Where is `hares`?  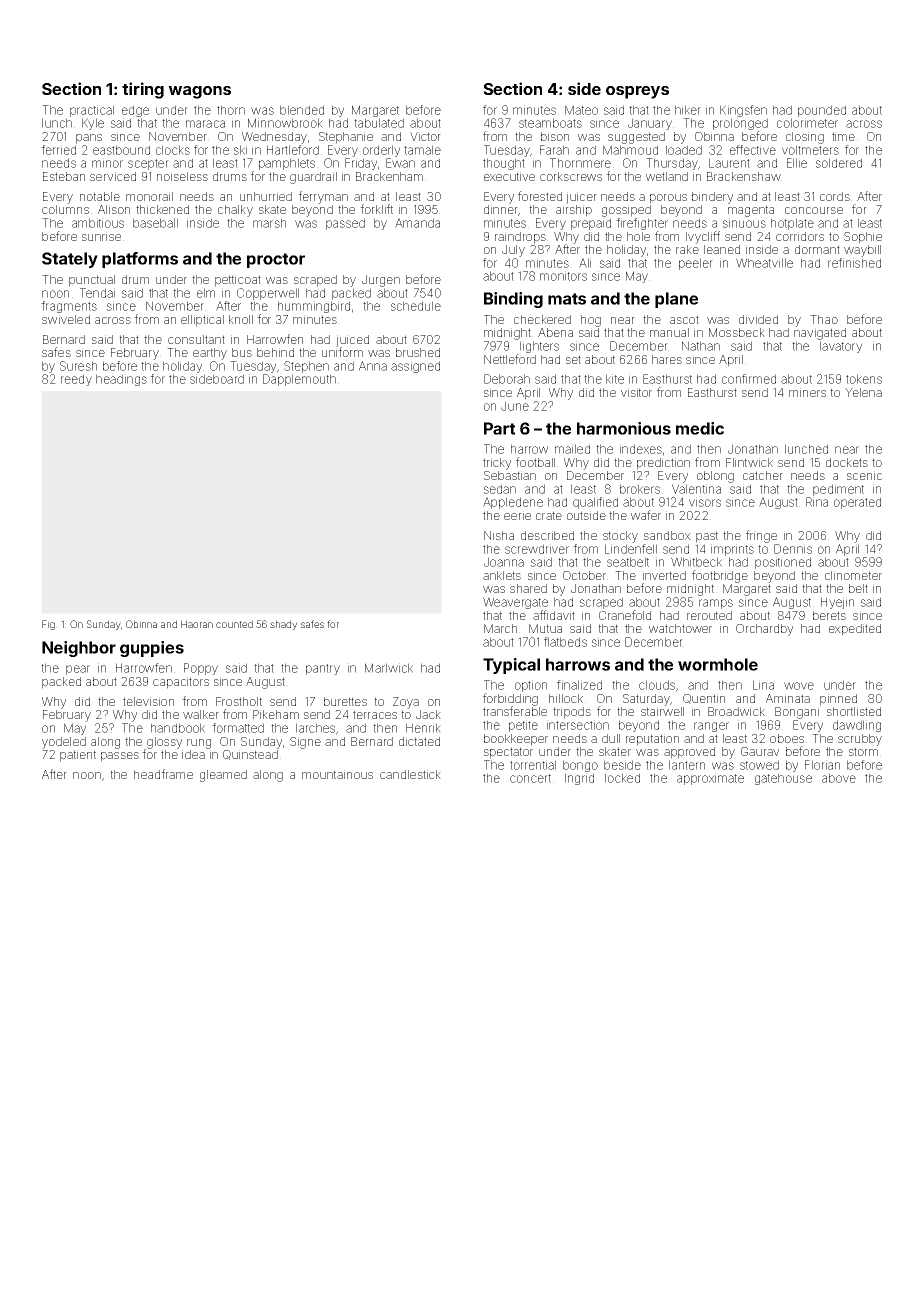 hares is located at coordinates (667, 359).
